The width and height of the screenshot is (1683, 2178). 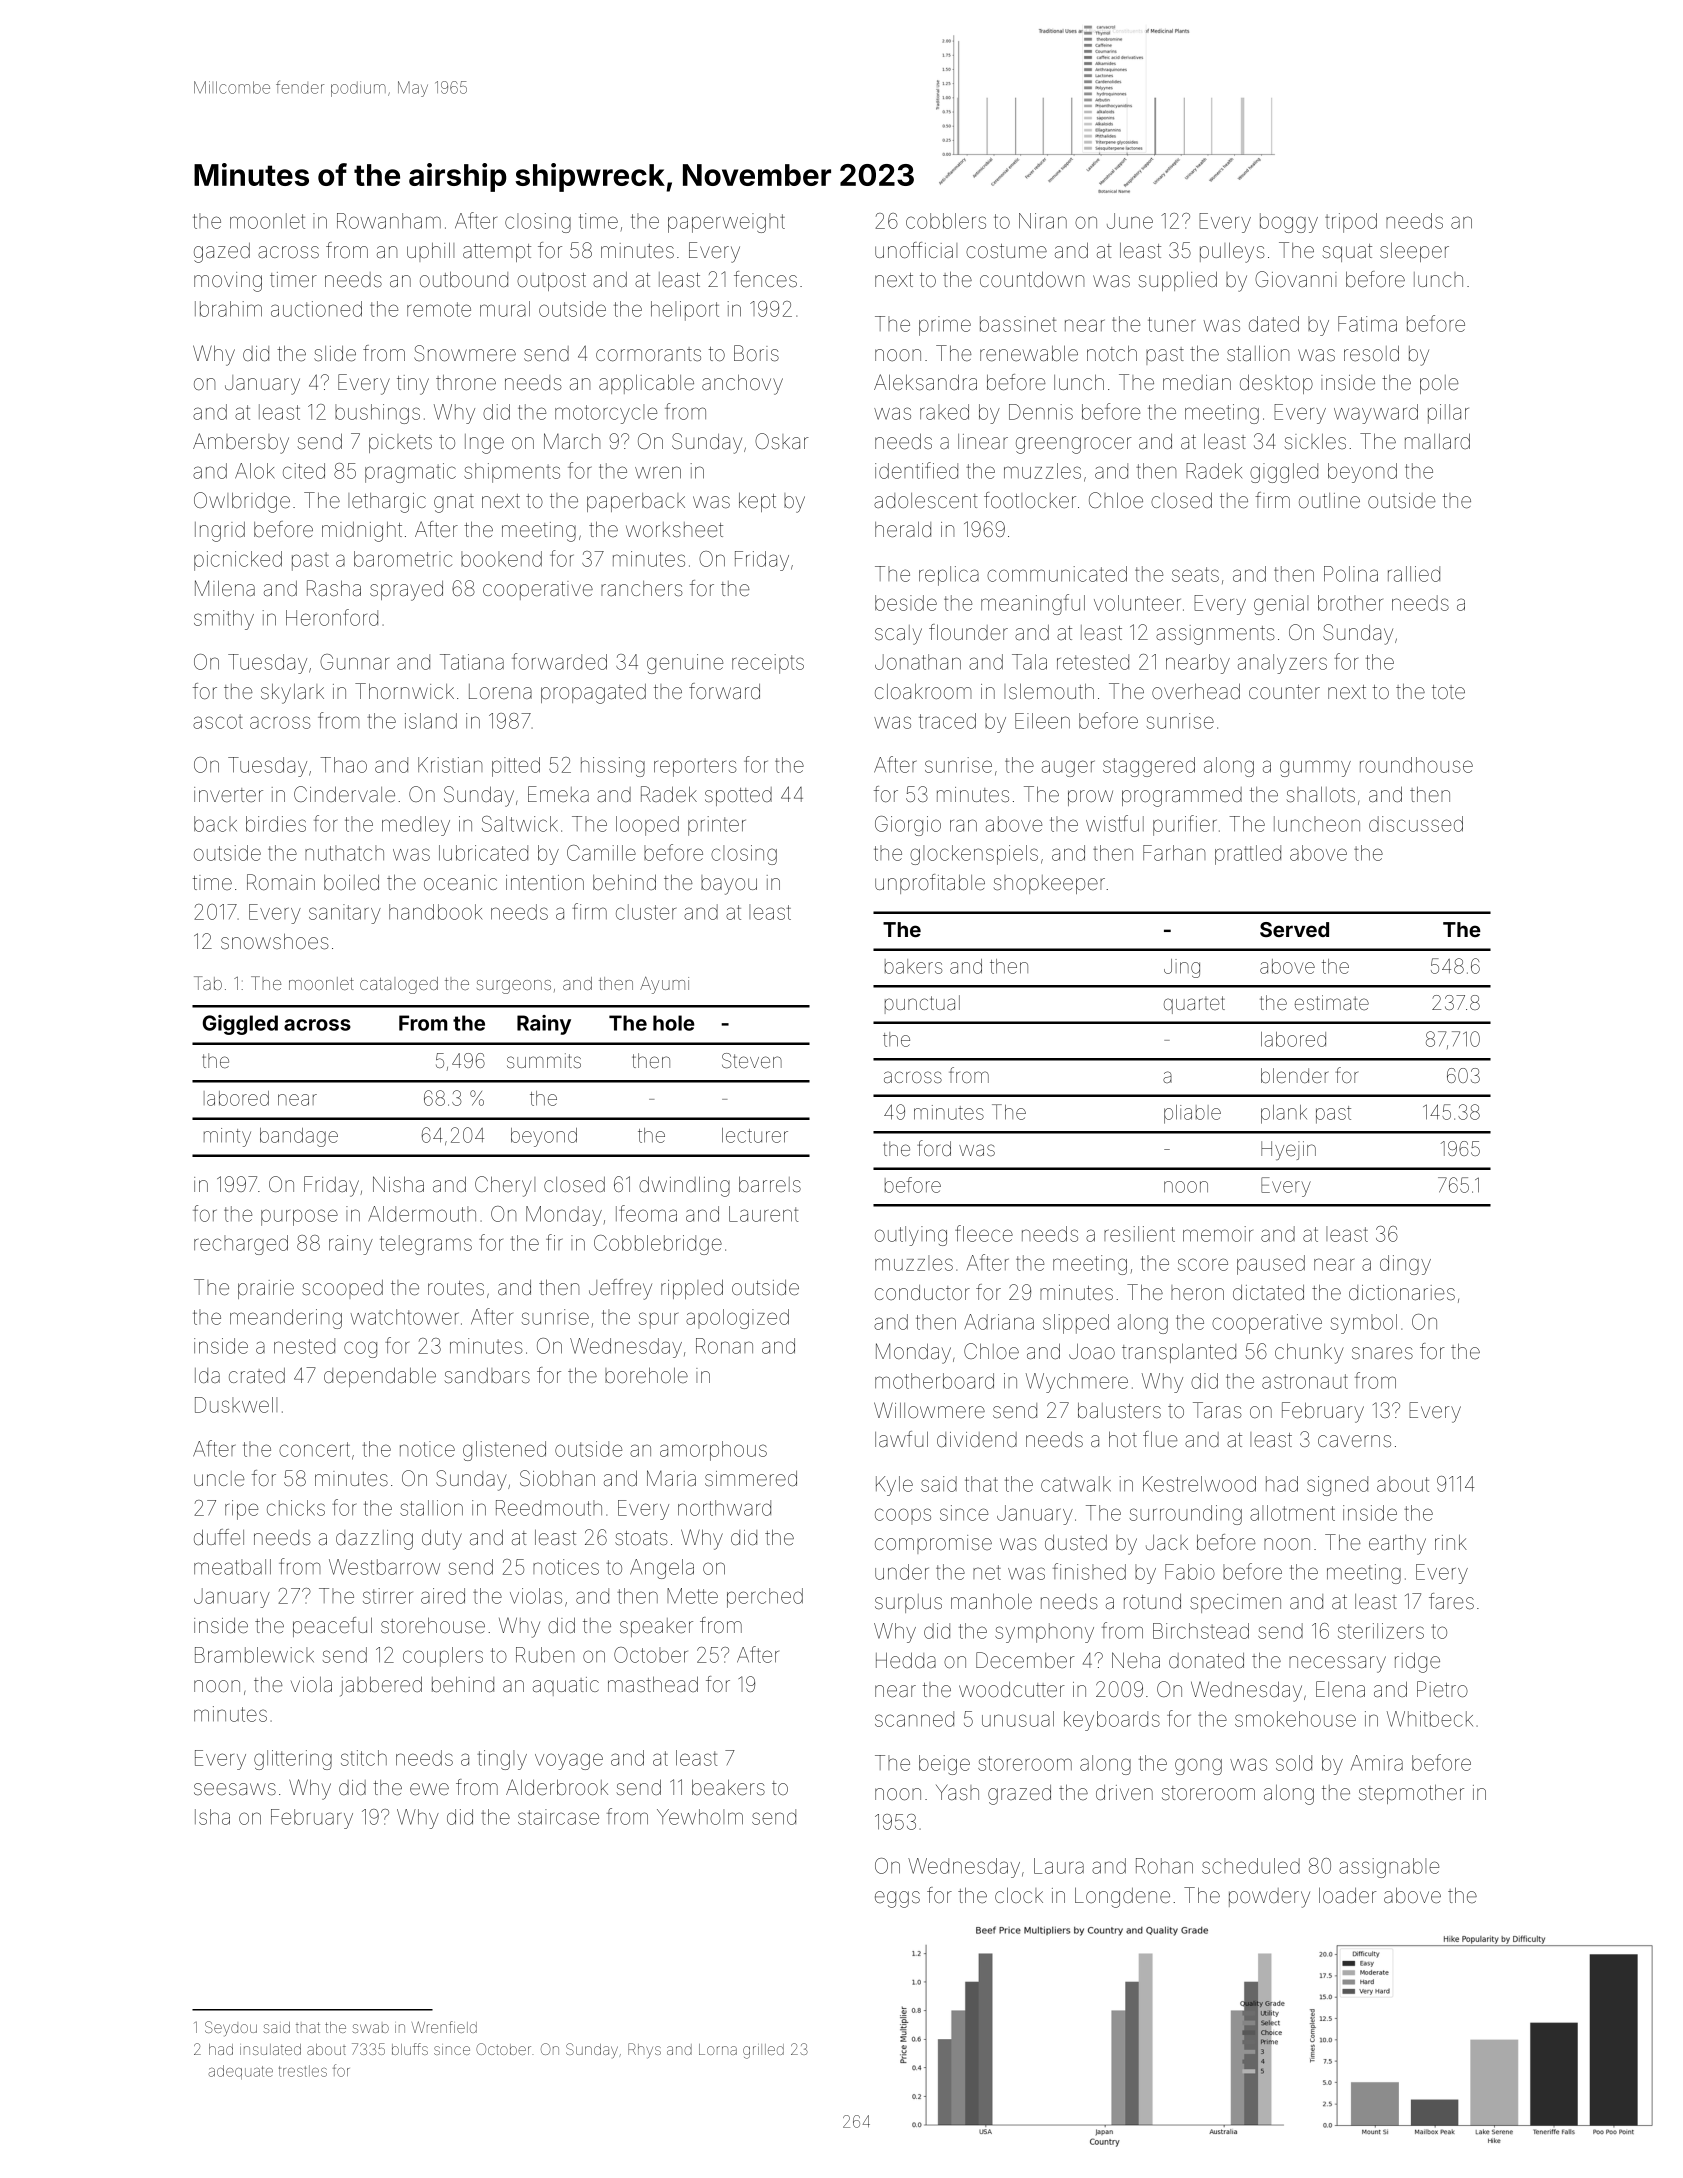 What do you see at coordinates (1414, 574) in the screenshot?
I see `rallied` at bounding box center [1414, 574].
